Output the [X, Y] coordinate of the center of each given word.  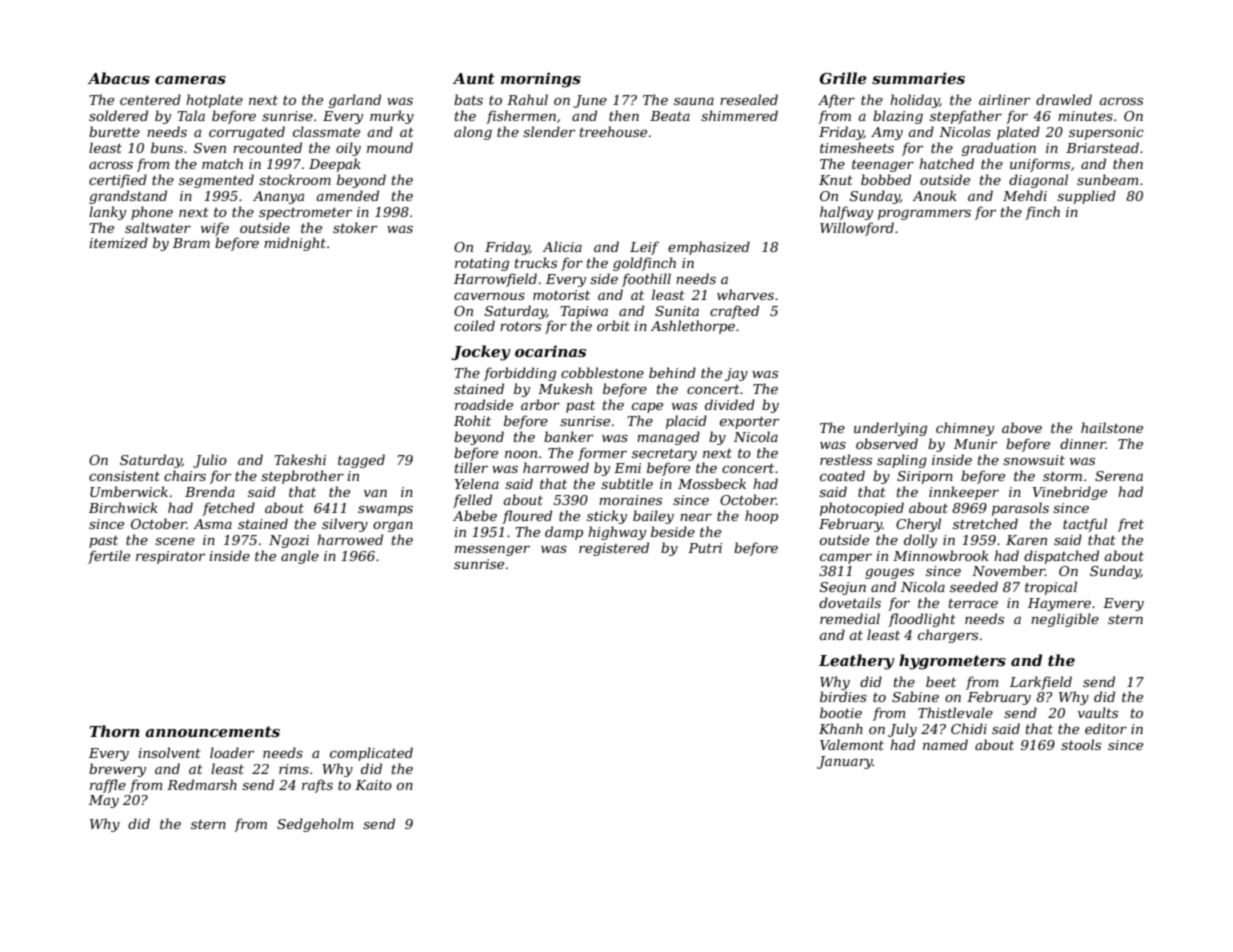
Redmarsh [202, 784]
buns [167, 147]
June [590, 101]
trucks [536, 262]
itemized [118, 243]
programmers [924, 214]
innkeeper [964, 493]
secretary [664, 455]
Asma [212, 524]
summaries [918, 78]
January [845, 762]
